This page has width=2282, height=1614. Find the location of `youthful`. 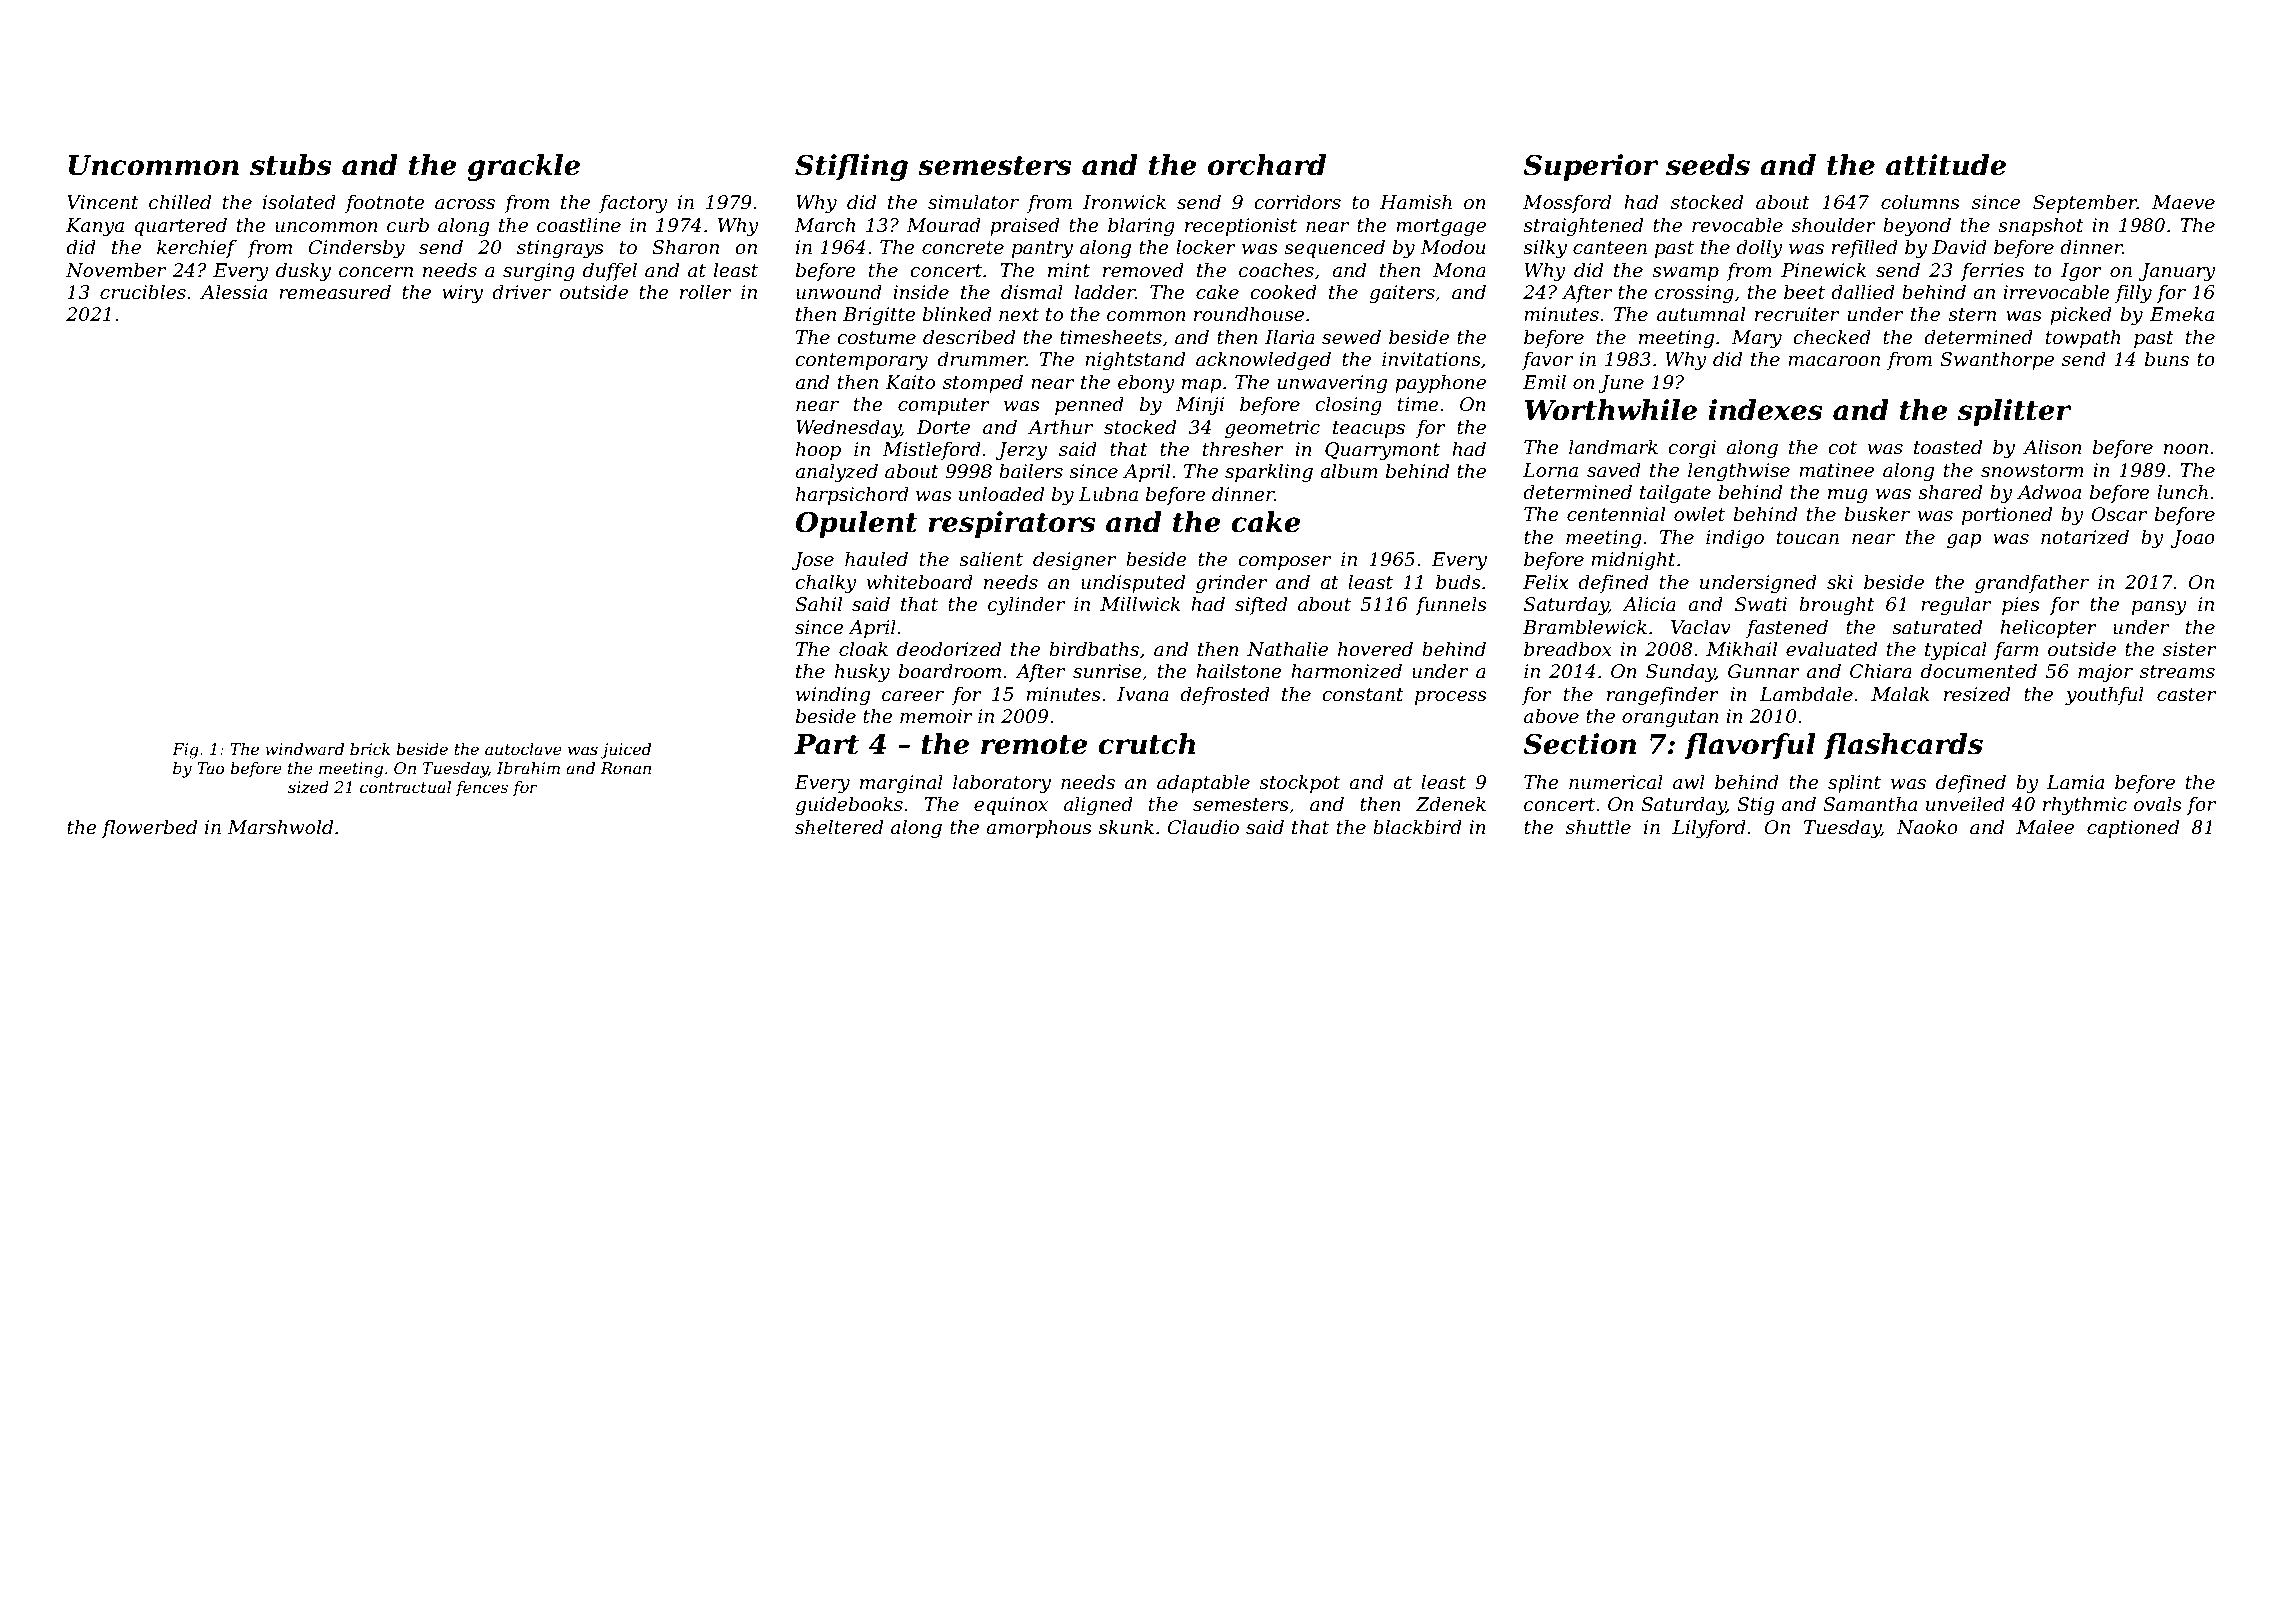

youthful is located at coordinates (2104, 696).
